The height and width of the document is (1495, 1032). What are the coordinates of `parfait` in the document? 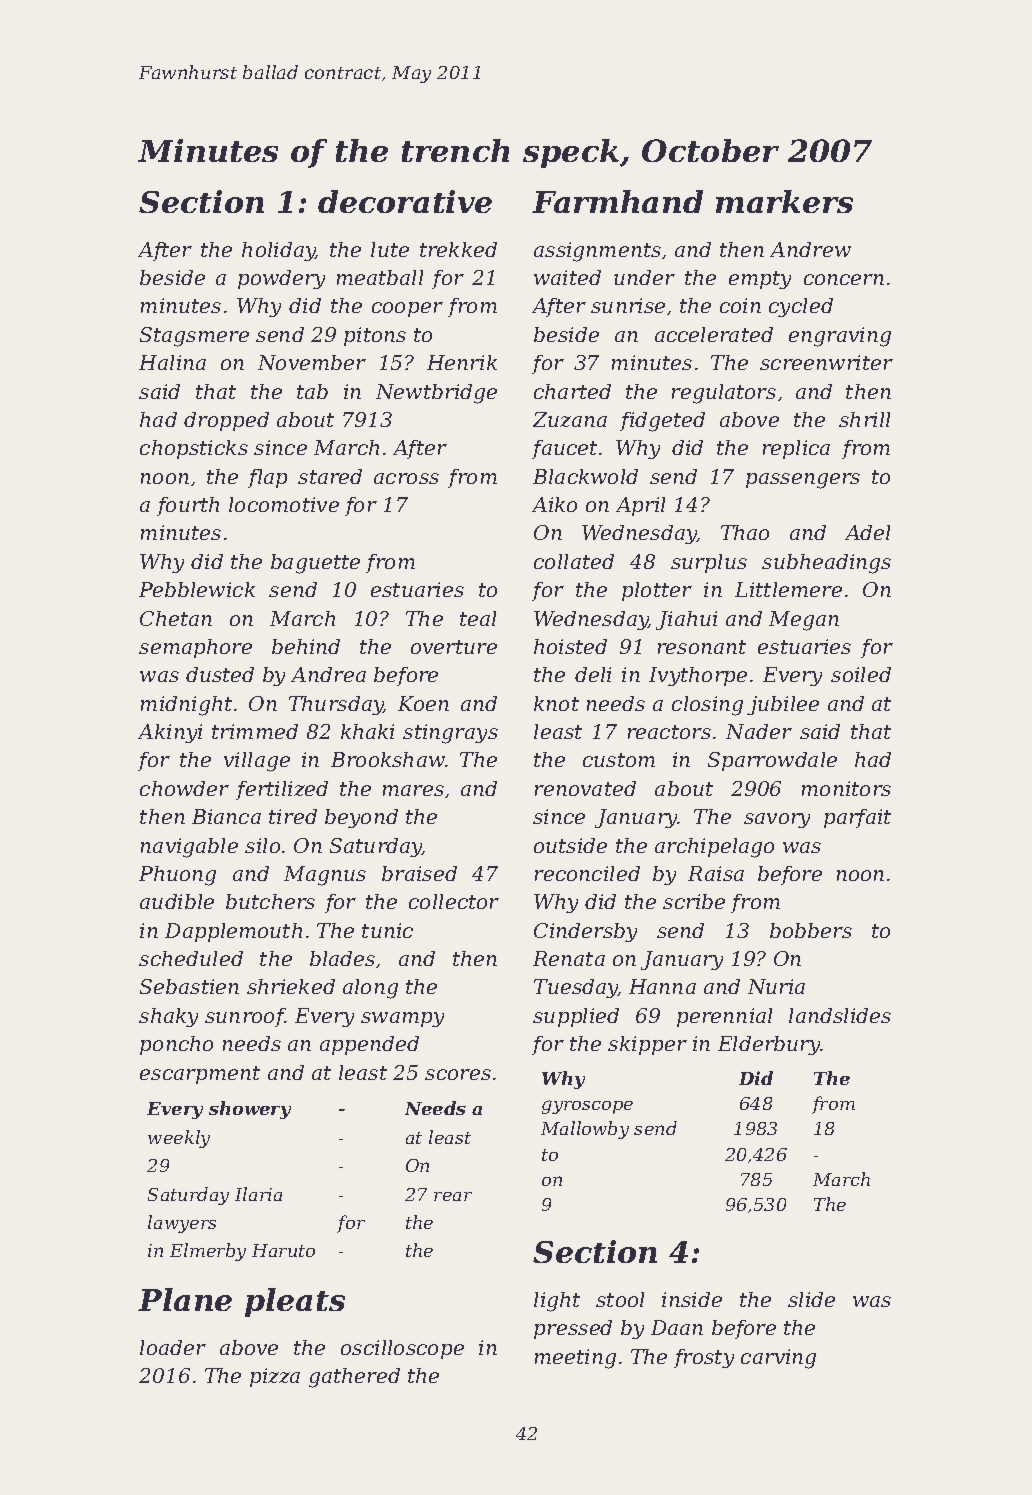 It's located at (857, 818).
